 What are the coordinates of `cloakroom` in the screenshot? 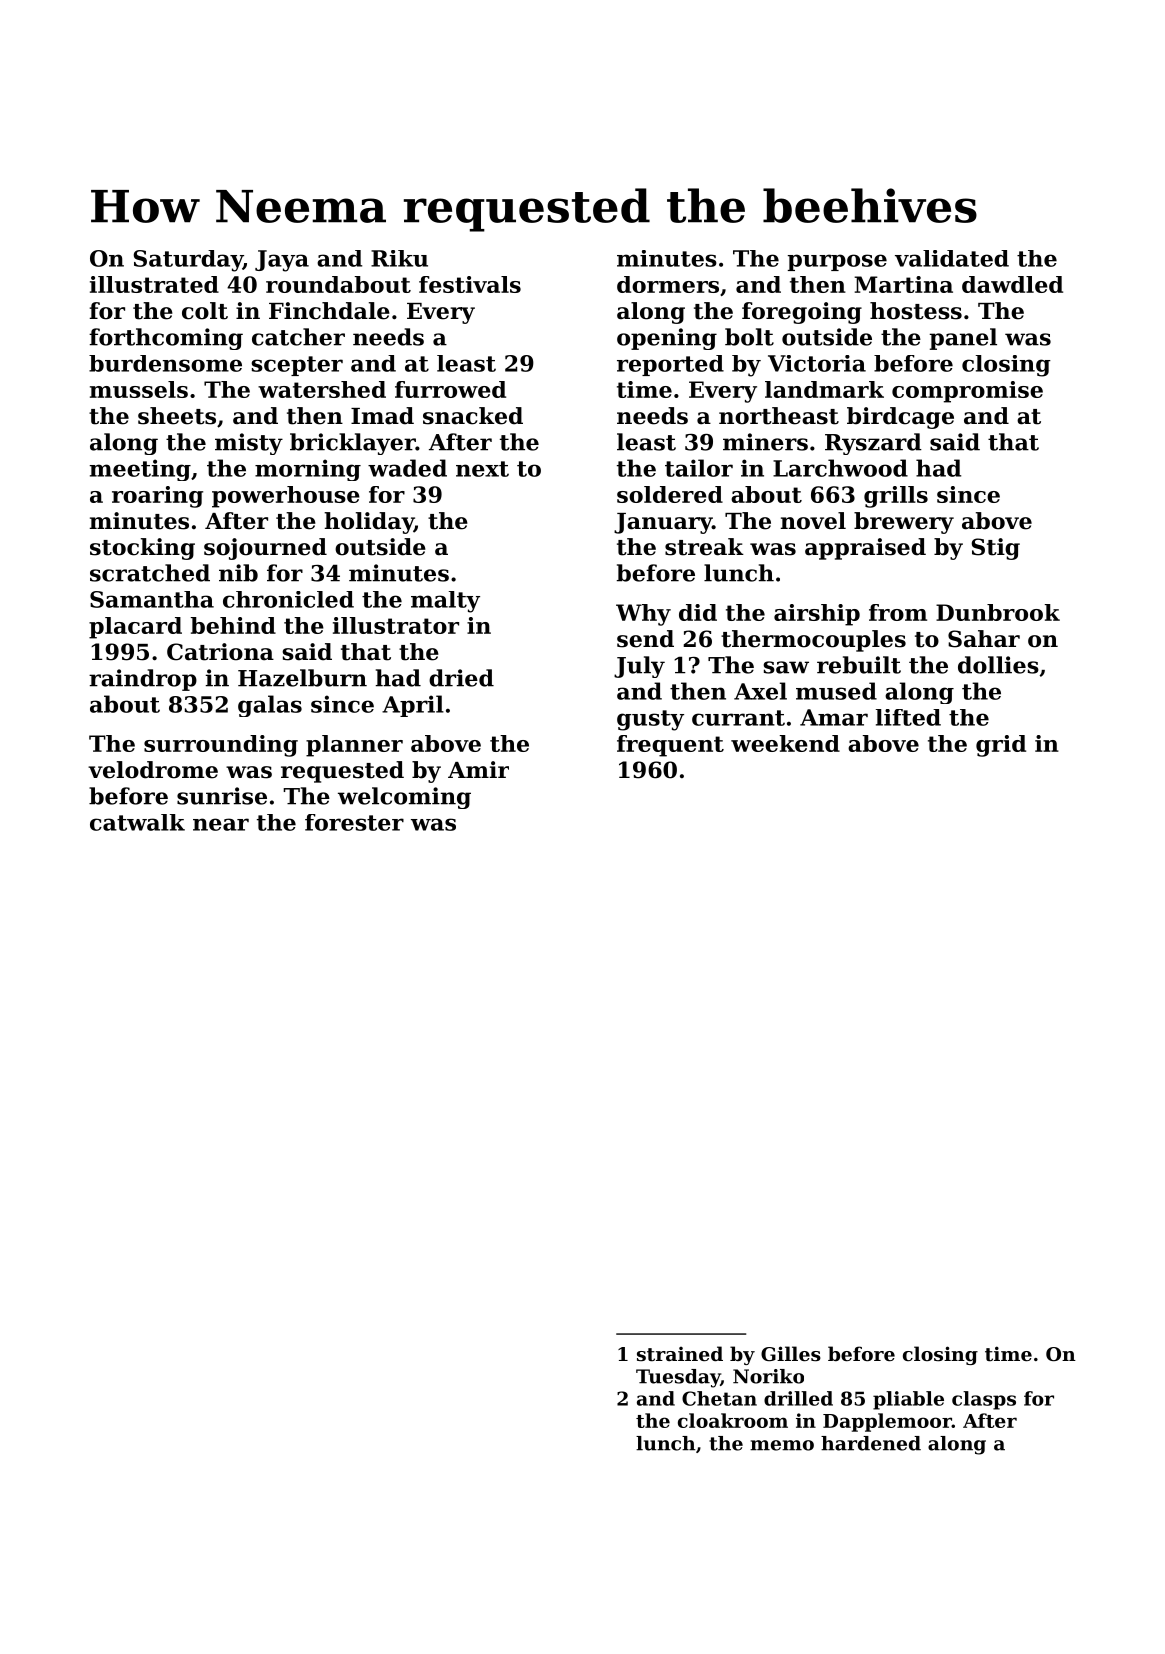 It's located at (733, 1420).
